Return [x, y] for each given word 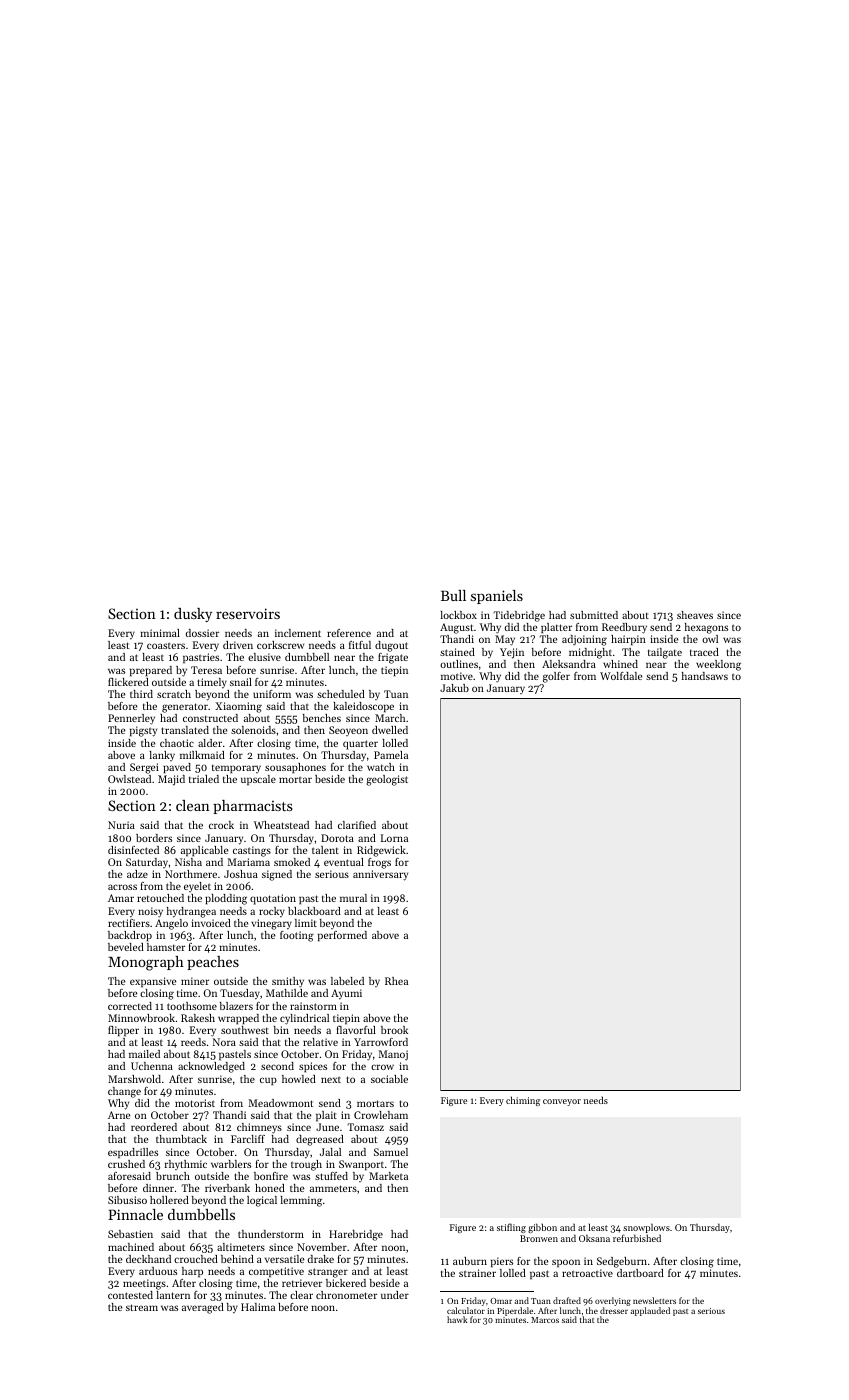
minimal [160, 633]
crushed [126, 1164]
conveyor [562, 1102]
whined [620, 664]
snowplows [646, 1229]
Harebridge [356, 1235]
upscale [258, 780]
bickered [346, 1283]
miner [195, 981]
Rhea [396, 981]
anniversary [380, 875]
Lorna [394, 838]
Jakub [454, 688]
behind [237, 1259]
